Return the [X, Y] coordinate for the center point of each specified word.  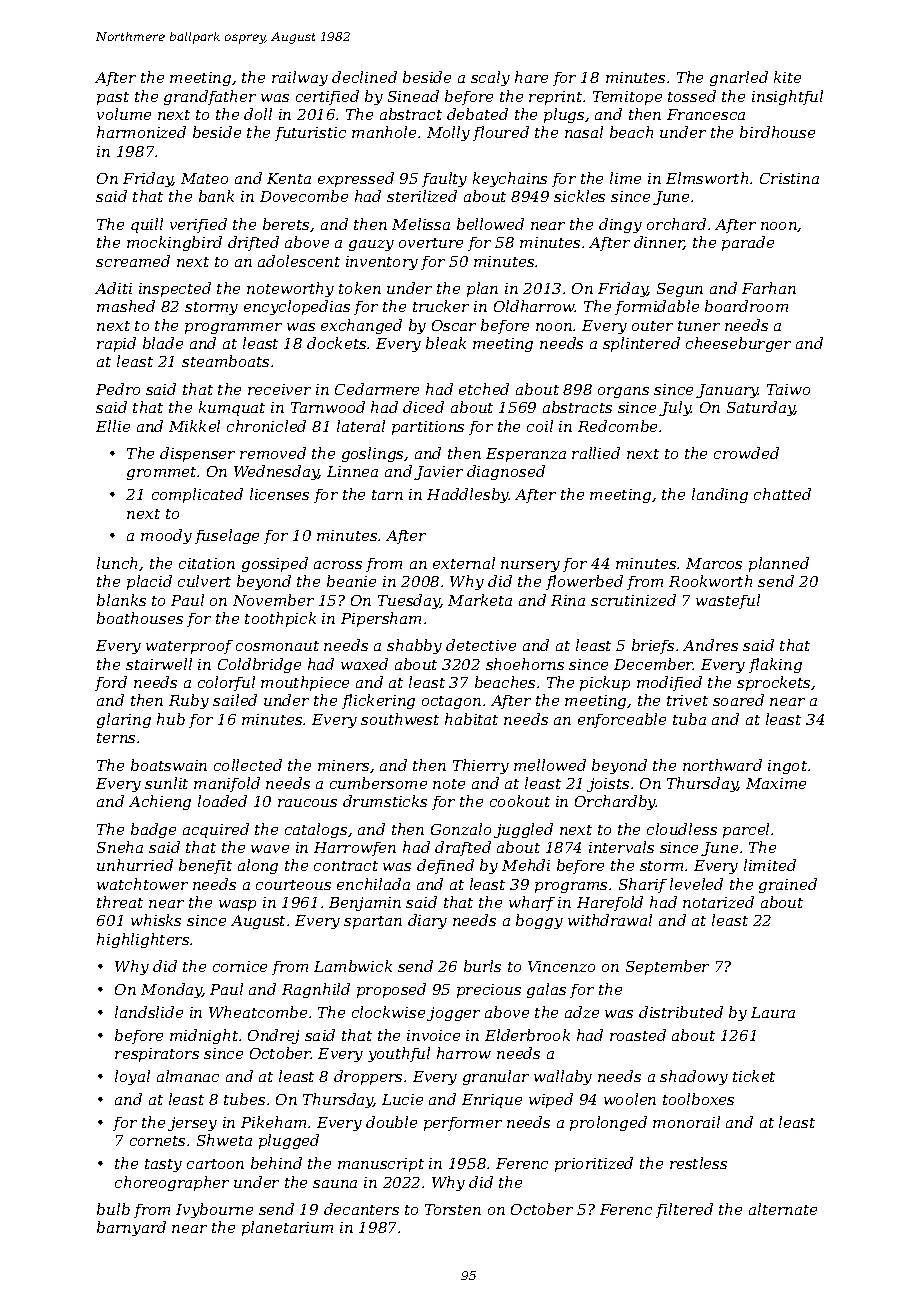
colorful [226, 683]
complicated [197, 495]
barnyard [131, 1228]
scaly [490, 78]
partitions [428, 428]
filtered [684, 1210]
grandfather [210, 97]
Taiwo [788, 389]
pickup [605, 683]
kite [787, 77]
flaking [775, 665]
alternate [783, 1209]
